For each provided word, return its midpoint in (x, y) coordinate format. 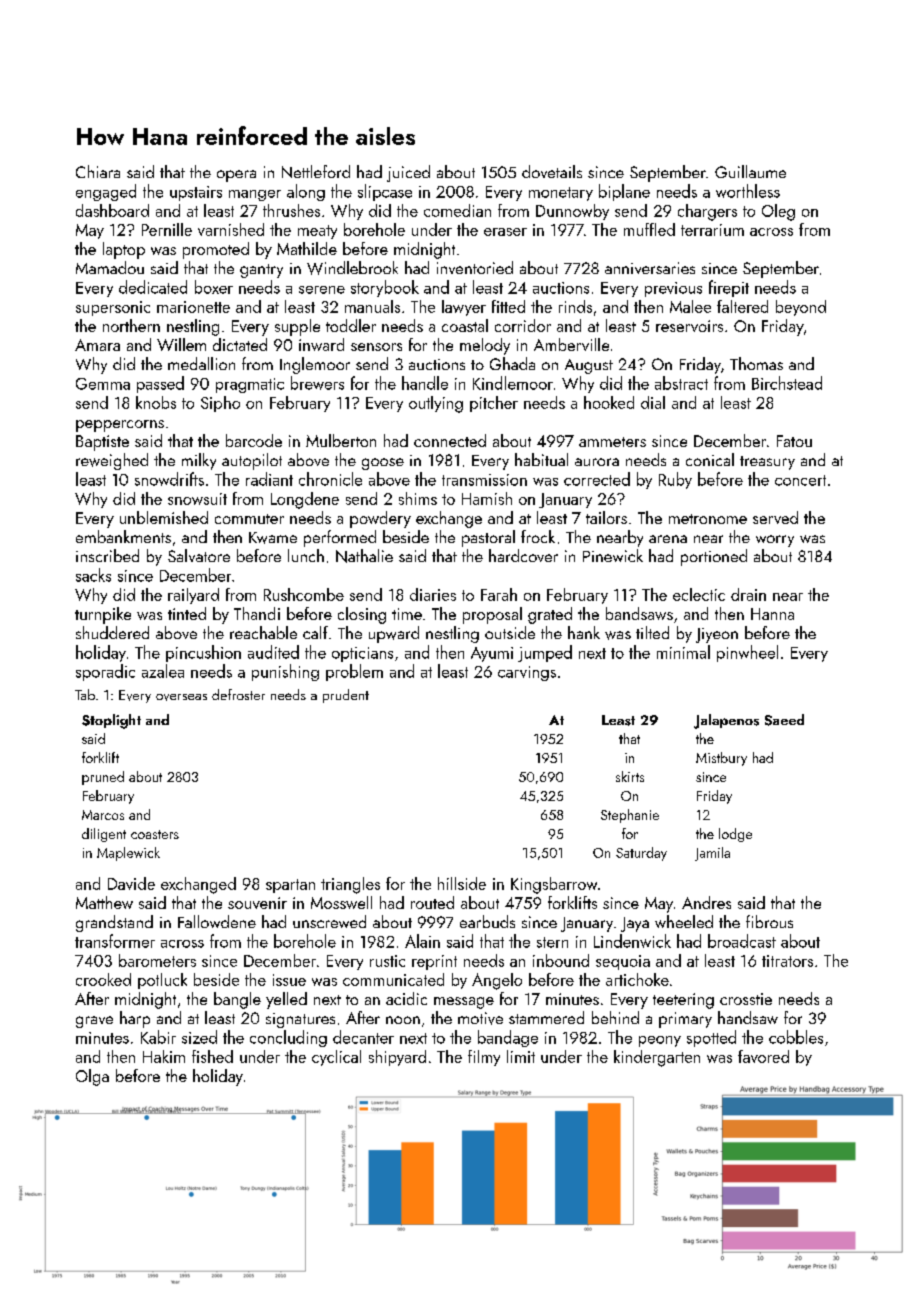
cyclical (336, 1058)
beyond (801, 308)
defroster (238, 694)
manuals (372, 306)
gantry (261, 271)
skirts (630, 776)
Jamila (712, 854)
